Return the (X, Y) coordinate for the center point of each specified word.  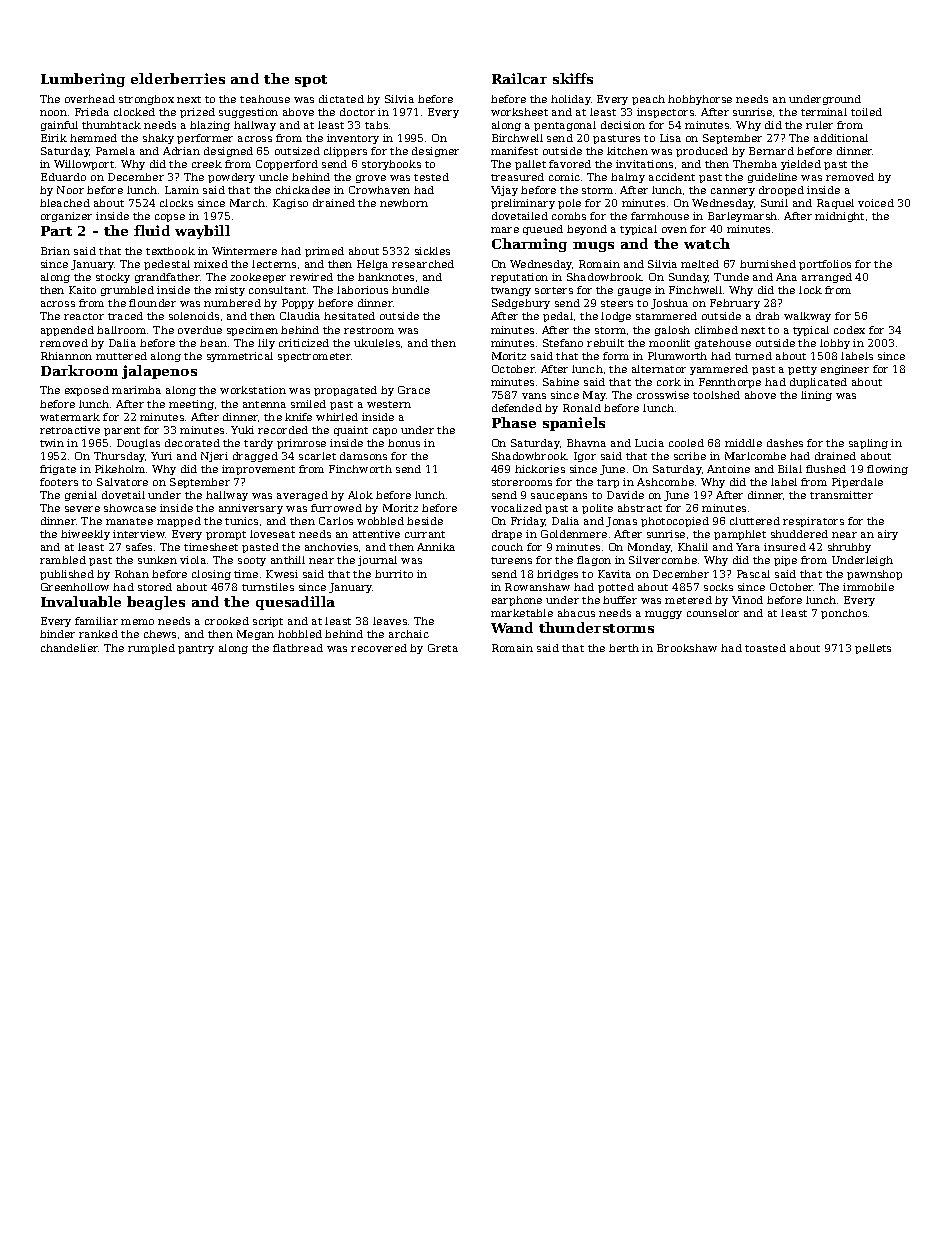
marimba (136, 390)
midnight (839, 217)
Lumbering (83, 80)
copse (170, 218)
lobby (835, 344)
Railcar (519, 78)
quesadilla (295, 603)
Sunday (689, 278)
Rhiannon (66, 356)
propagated (345, 391)
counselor (713, 613)
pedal (558, 317)
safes (139, 547)
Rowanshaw (537, 587)
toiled (866, 112)
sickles (432, 251)
